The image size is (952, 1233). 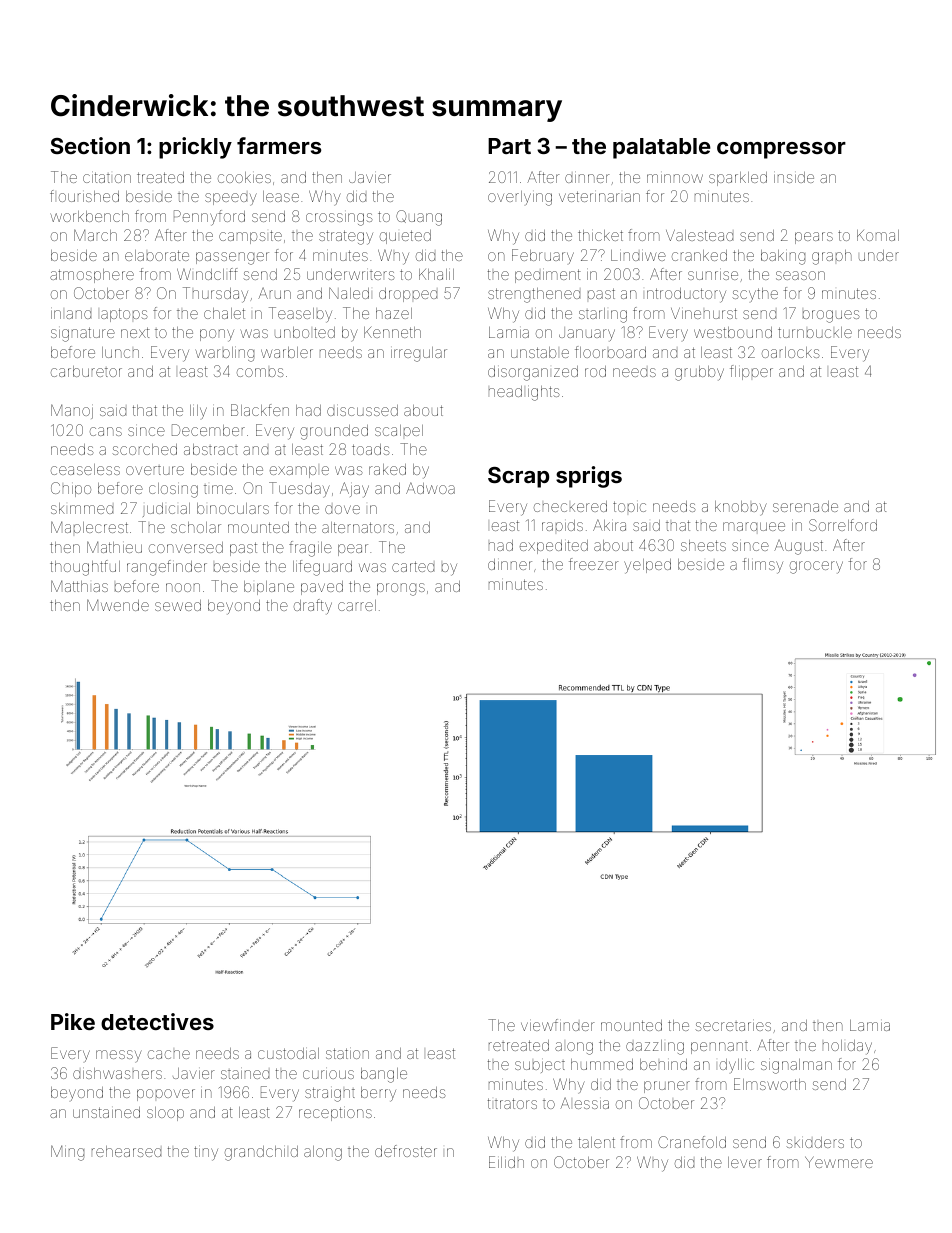 What do you see at coordinates (647, 566) in the page?
I see `yelped` at bounding box center [647, 566].
